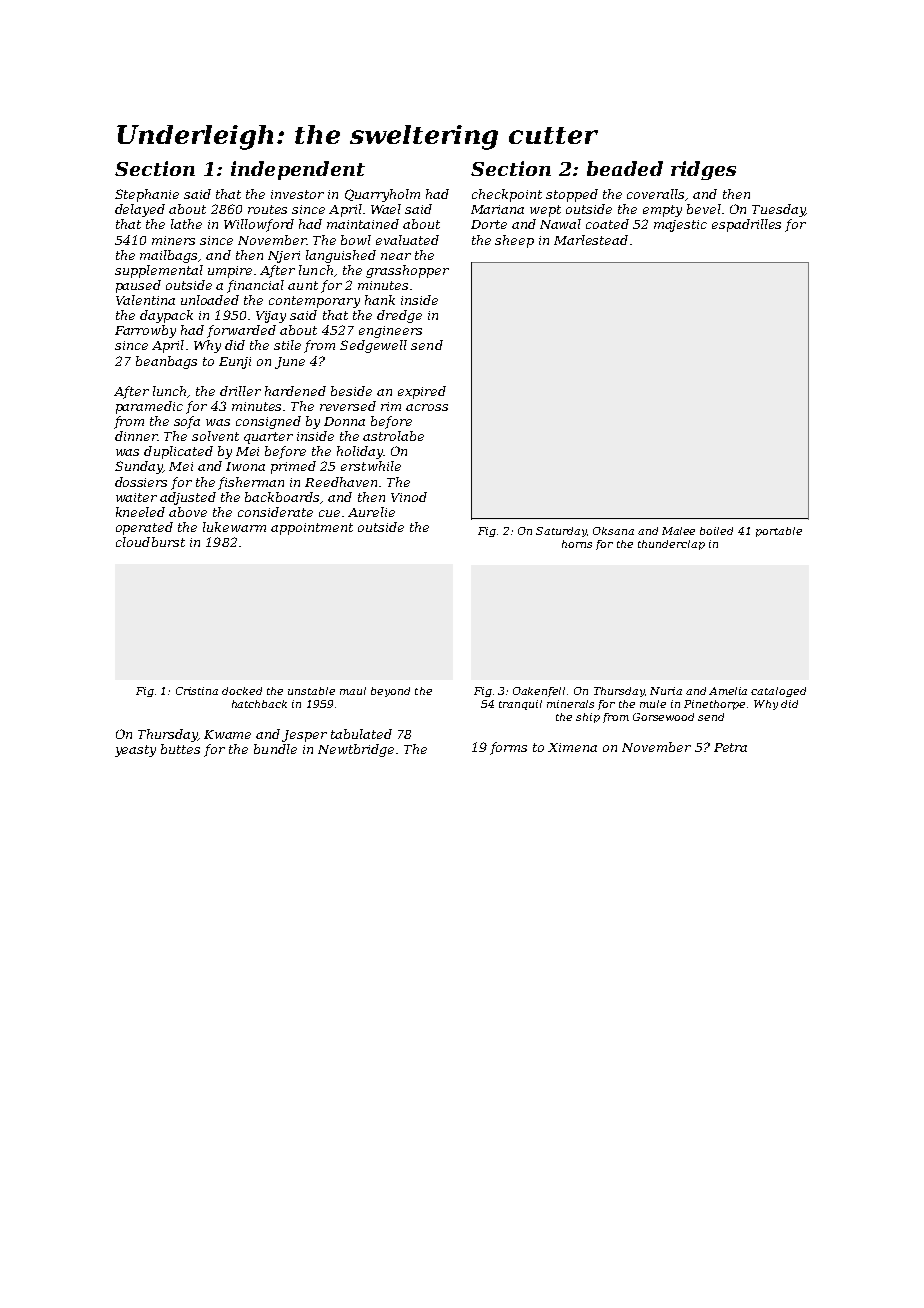 Image resolution: width=924 pixels, height=1308 pixels. What do you see at coordinates (382, 195) in the screenshot?
I see `Quarryholm` at bounding box center [382, 195].
